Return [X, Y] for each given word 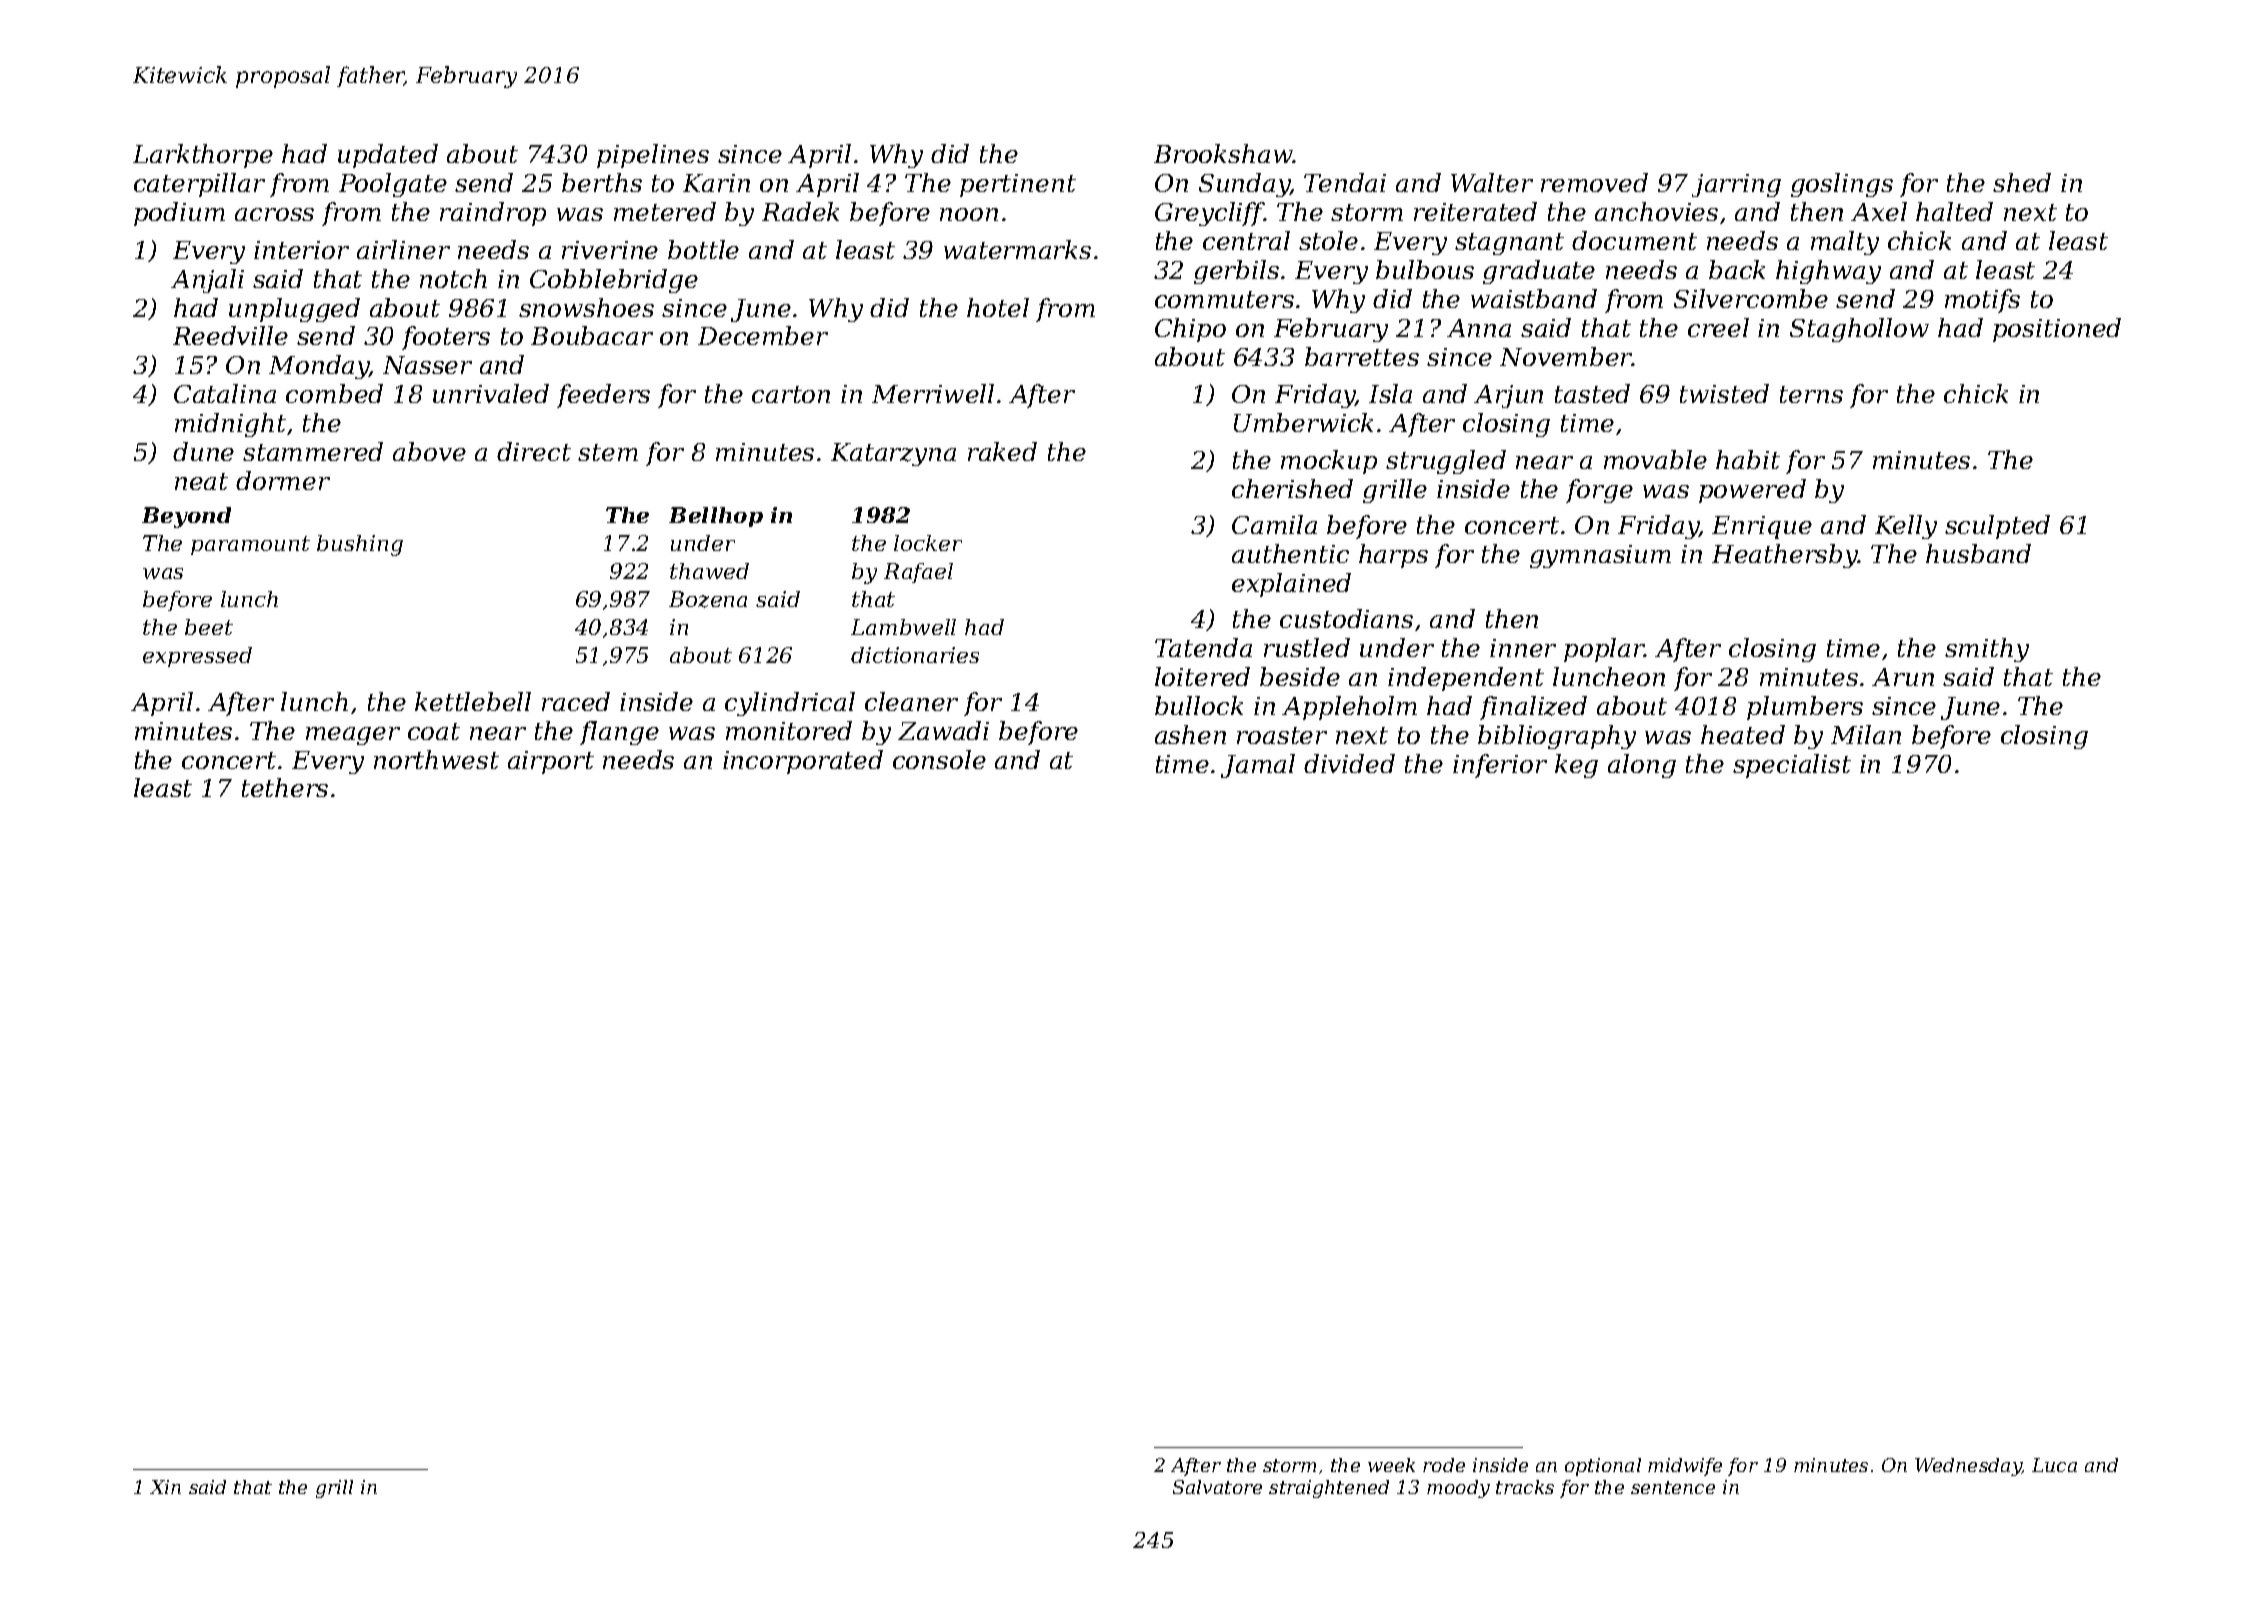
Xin [165, 1487]
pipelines [653, 156]
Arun [1903, 677]
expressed [197, 657]
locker [928, 543]
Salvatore [1217, 1487]
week [1391, 1465]
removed [1594, 182]
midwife [1685, 1467]
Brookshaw [1223, 153]
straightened [1329, 1489]
